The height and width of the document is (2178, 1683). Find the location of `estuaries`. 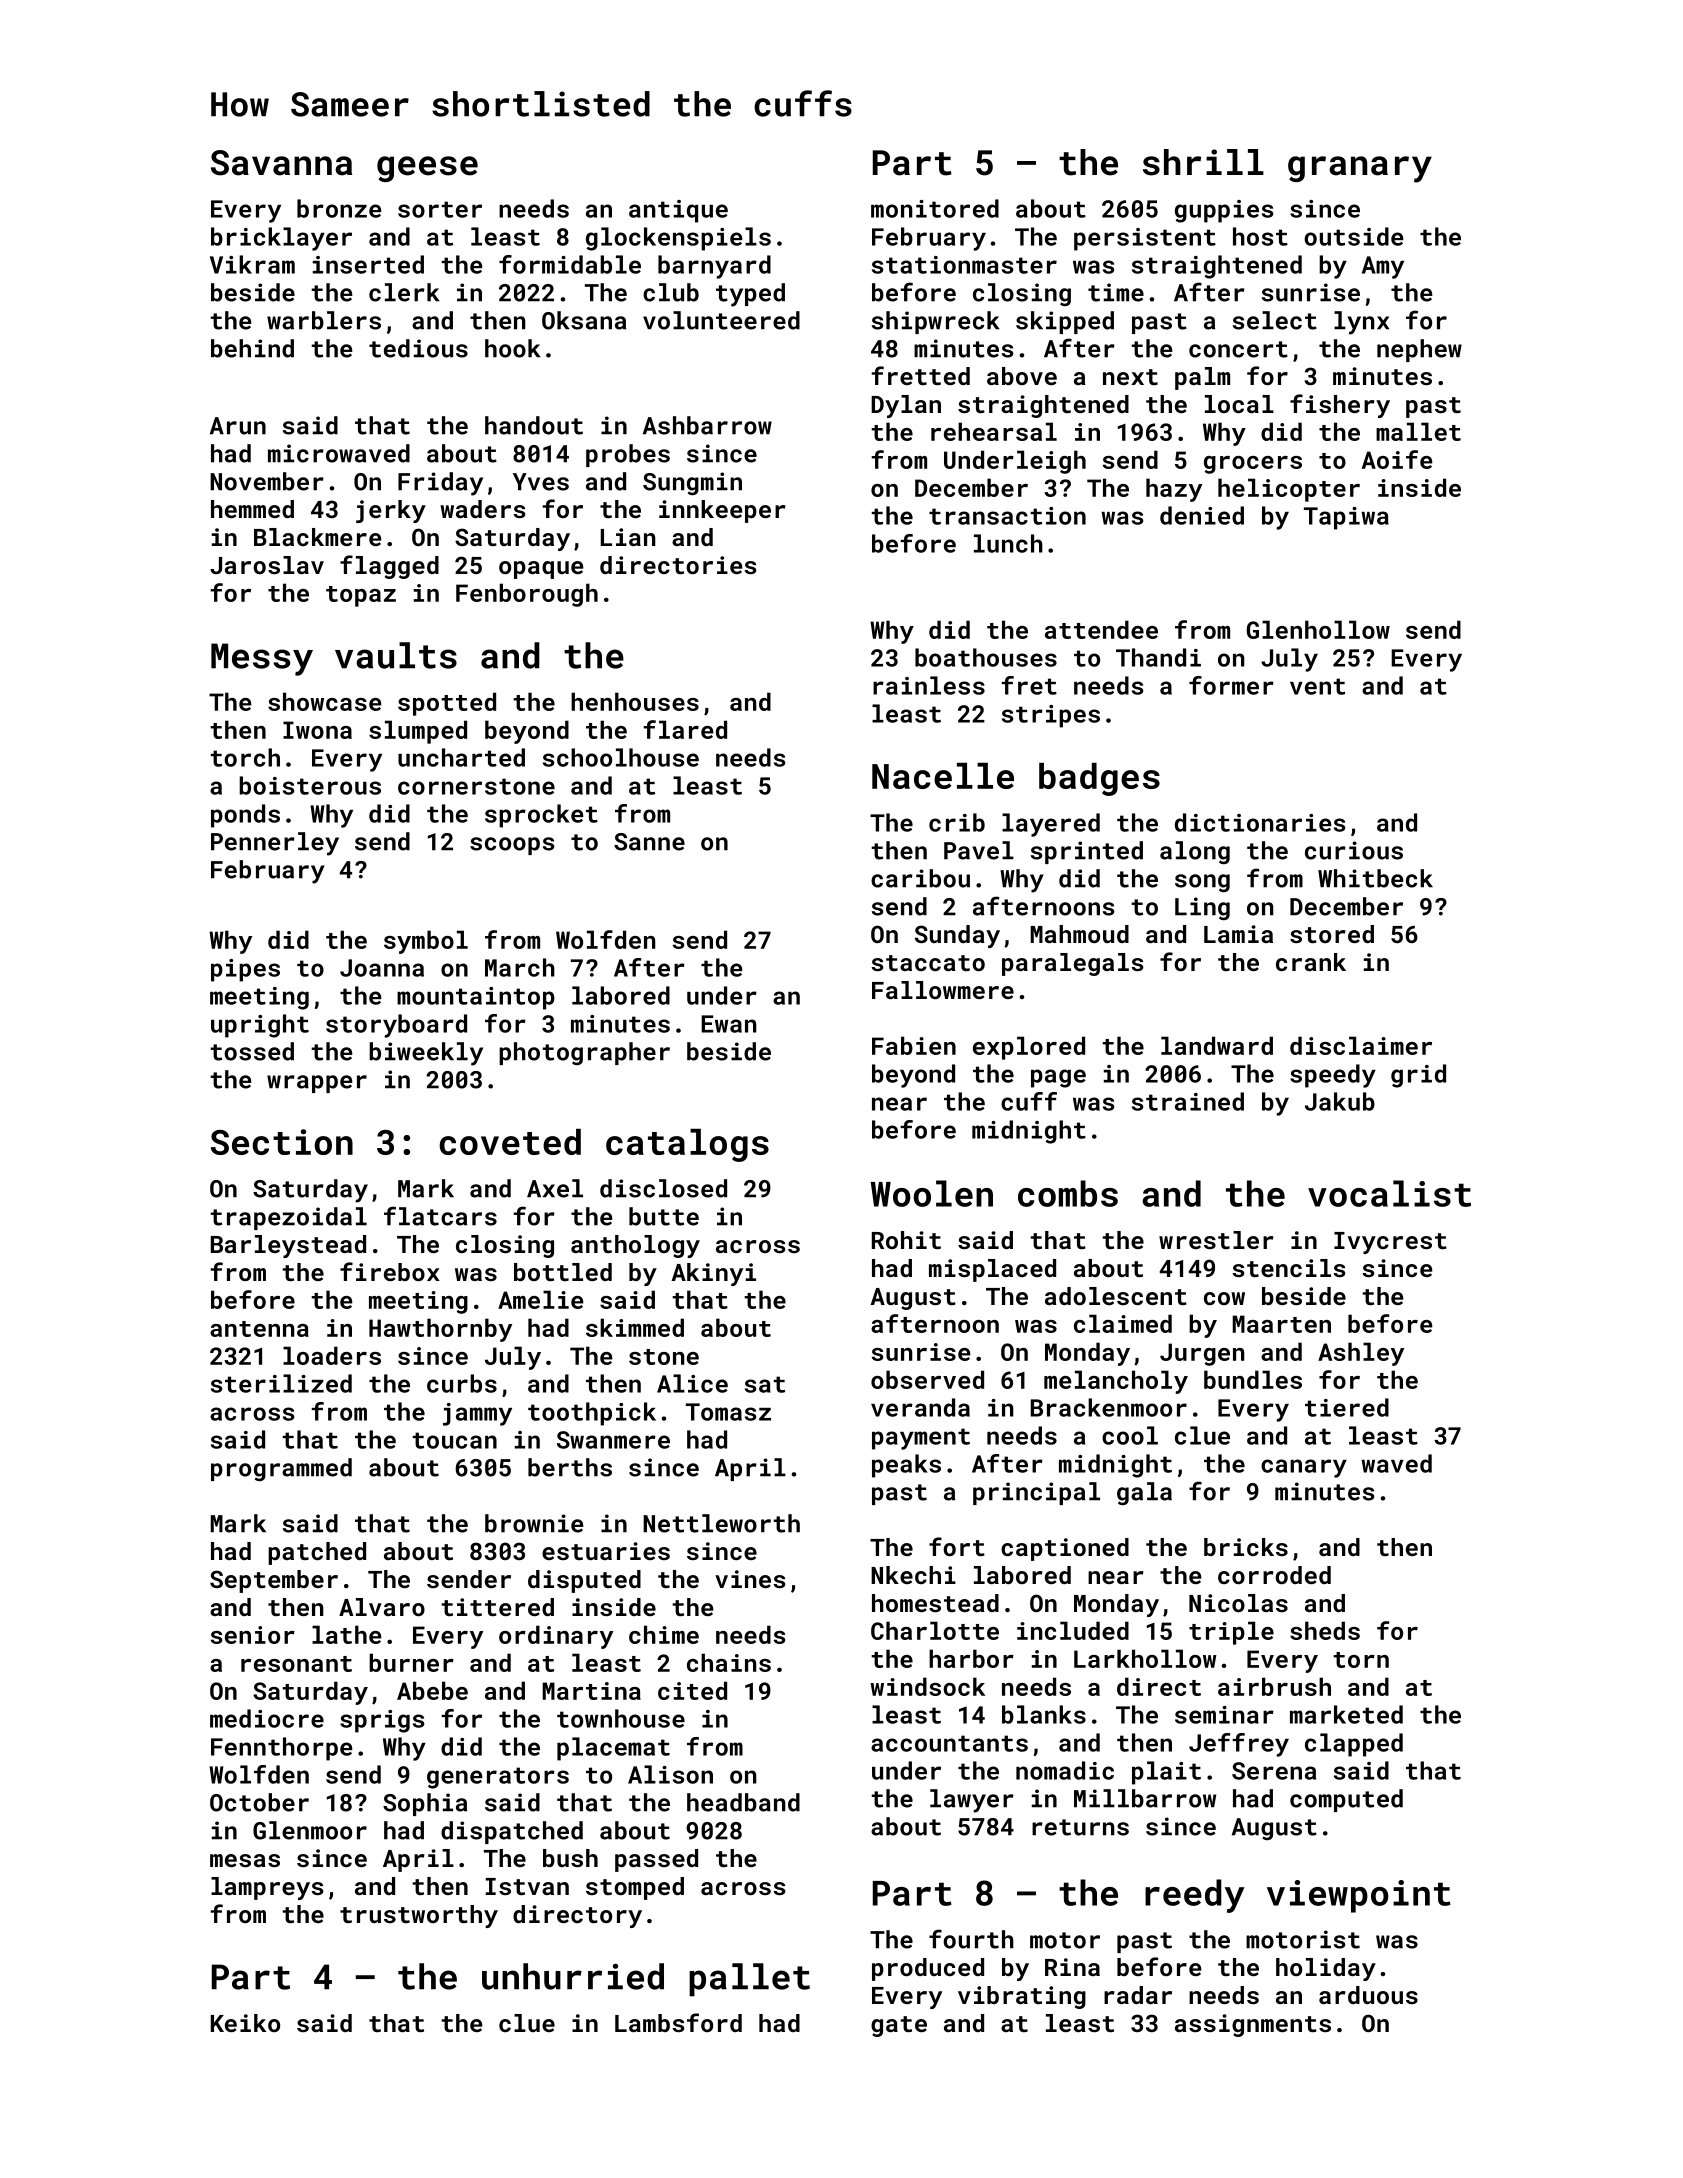

estuaries is located at coordinates (606, 1551).
